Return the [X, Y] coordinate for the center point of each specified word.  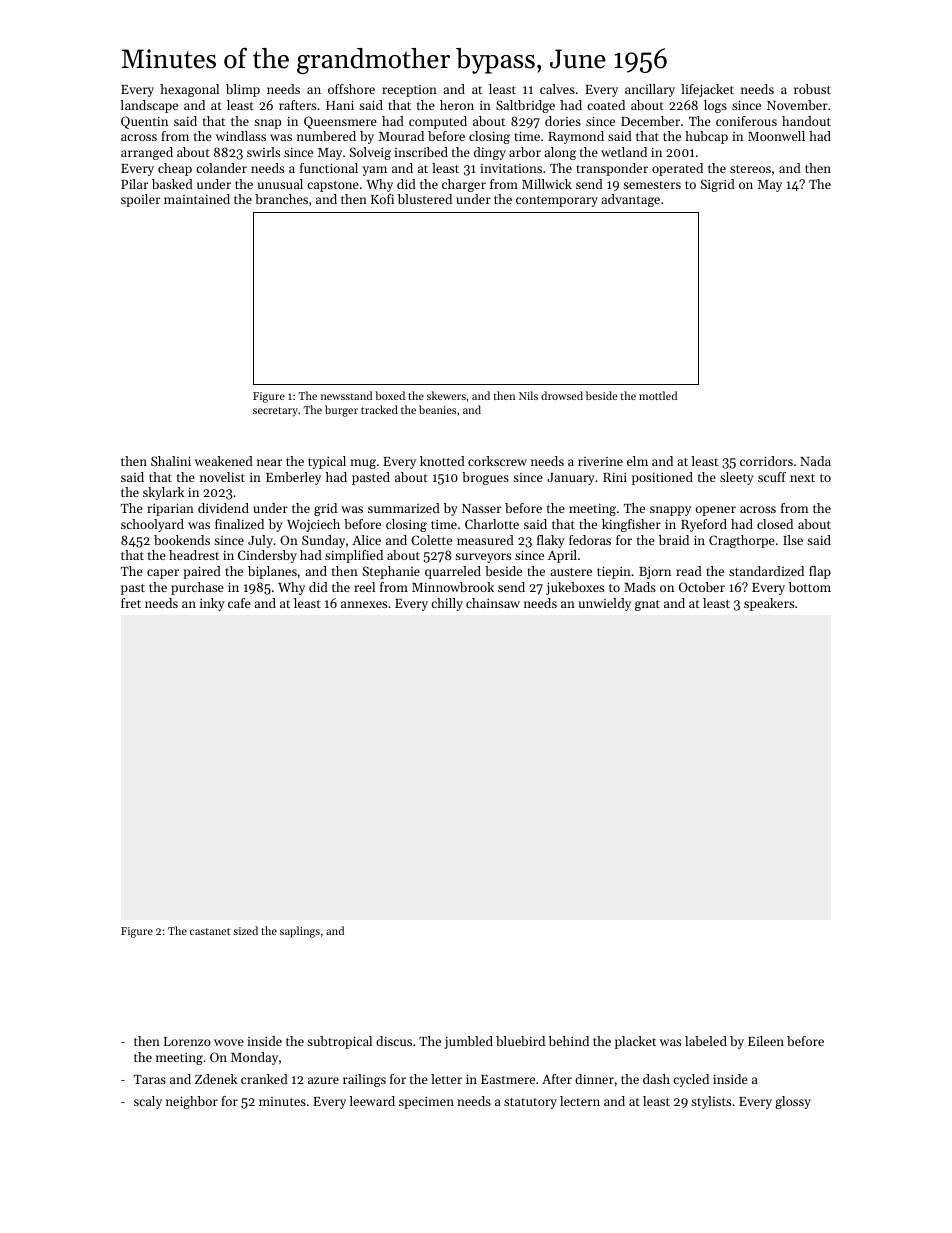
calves [557, 89]
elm [637, 461]
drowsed [562, 395]
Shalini [171, 461]
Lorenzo [187, 1041]
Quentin [144, 122]
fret [131, 603]
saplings [300, 932]
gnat [647, 605]
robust [812, 89]
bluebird [520, 1041]
